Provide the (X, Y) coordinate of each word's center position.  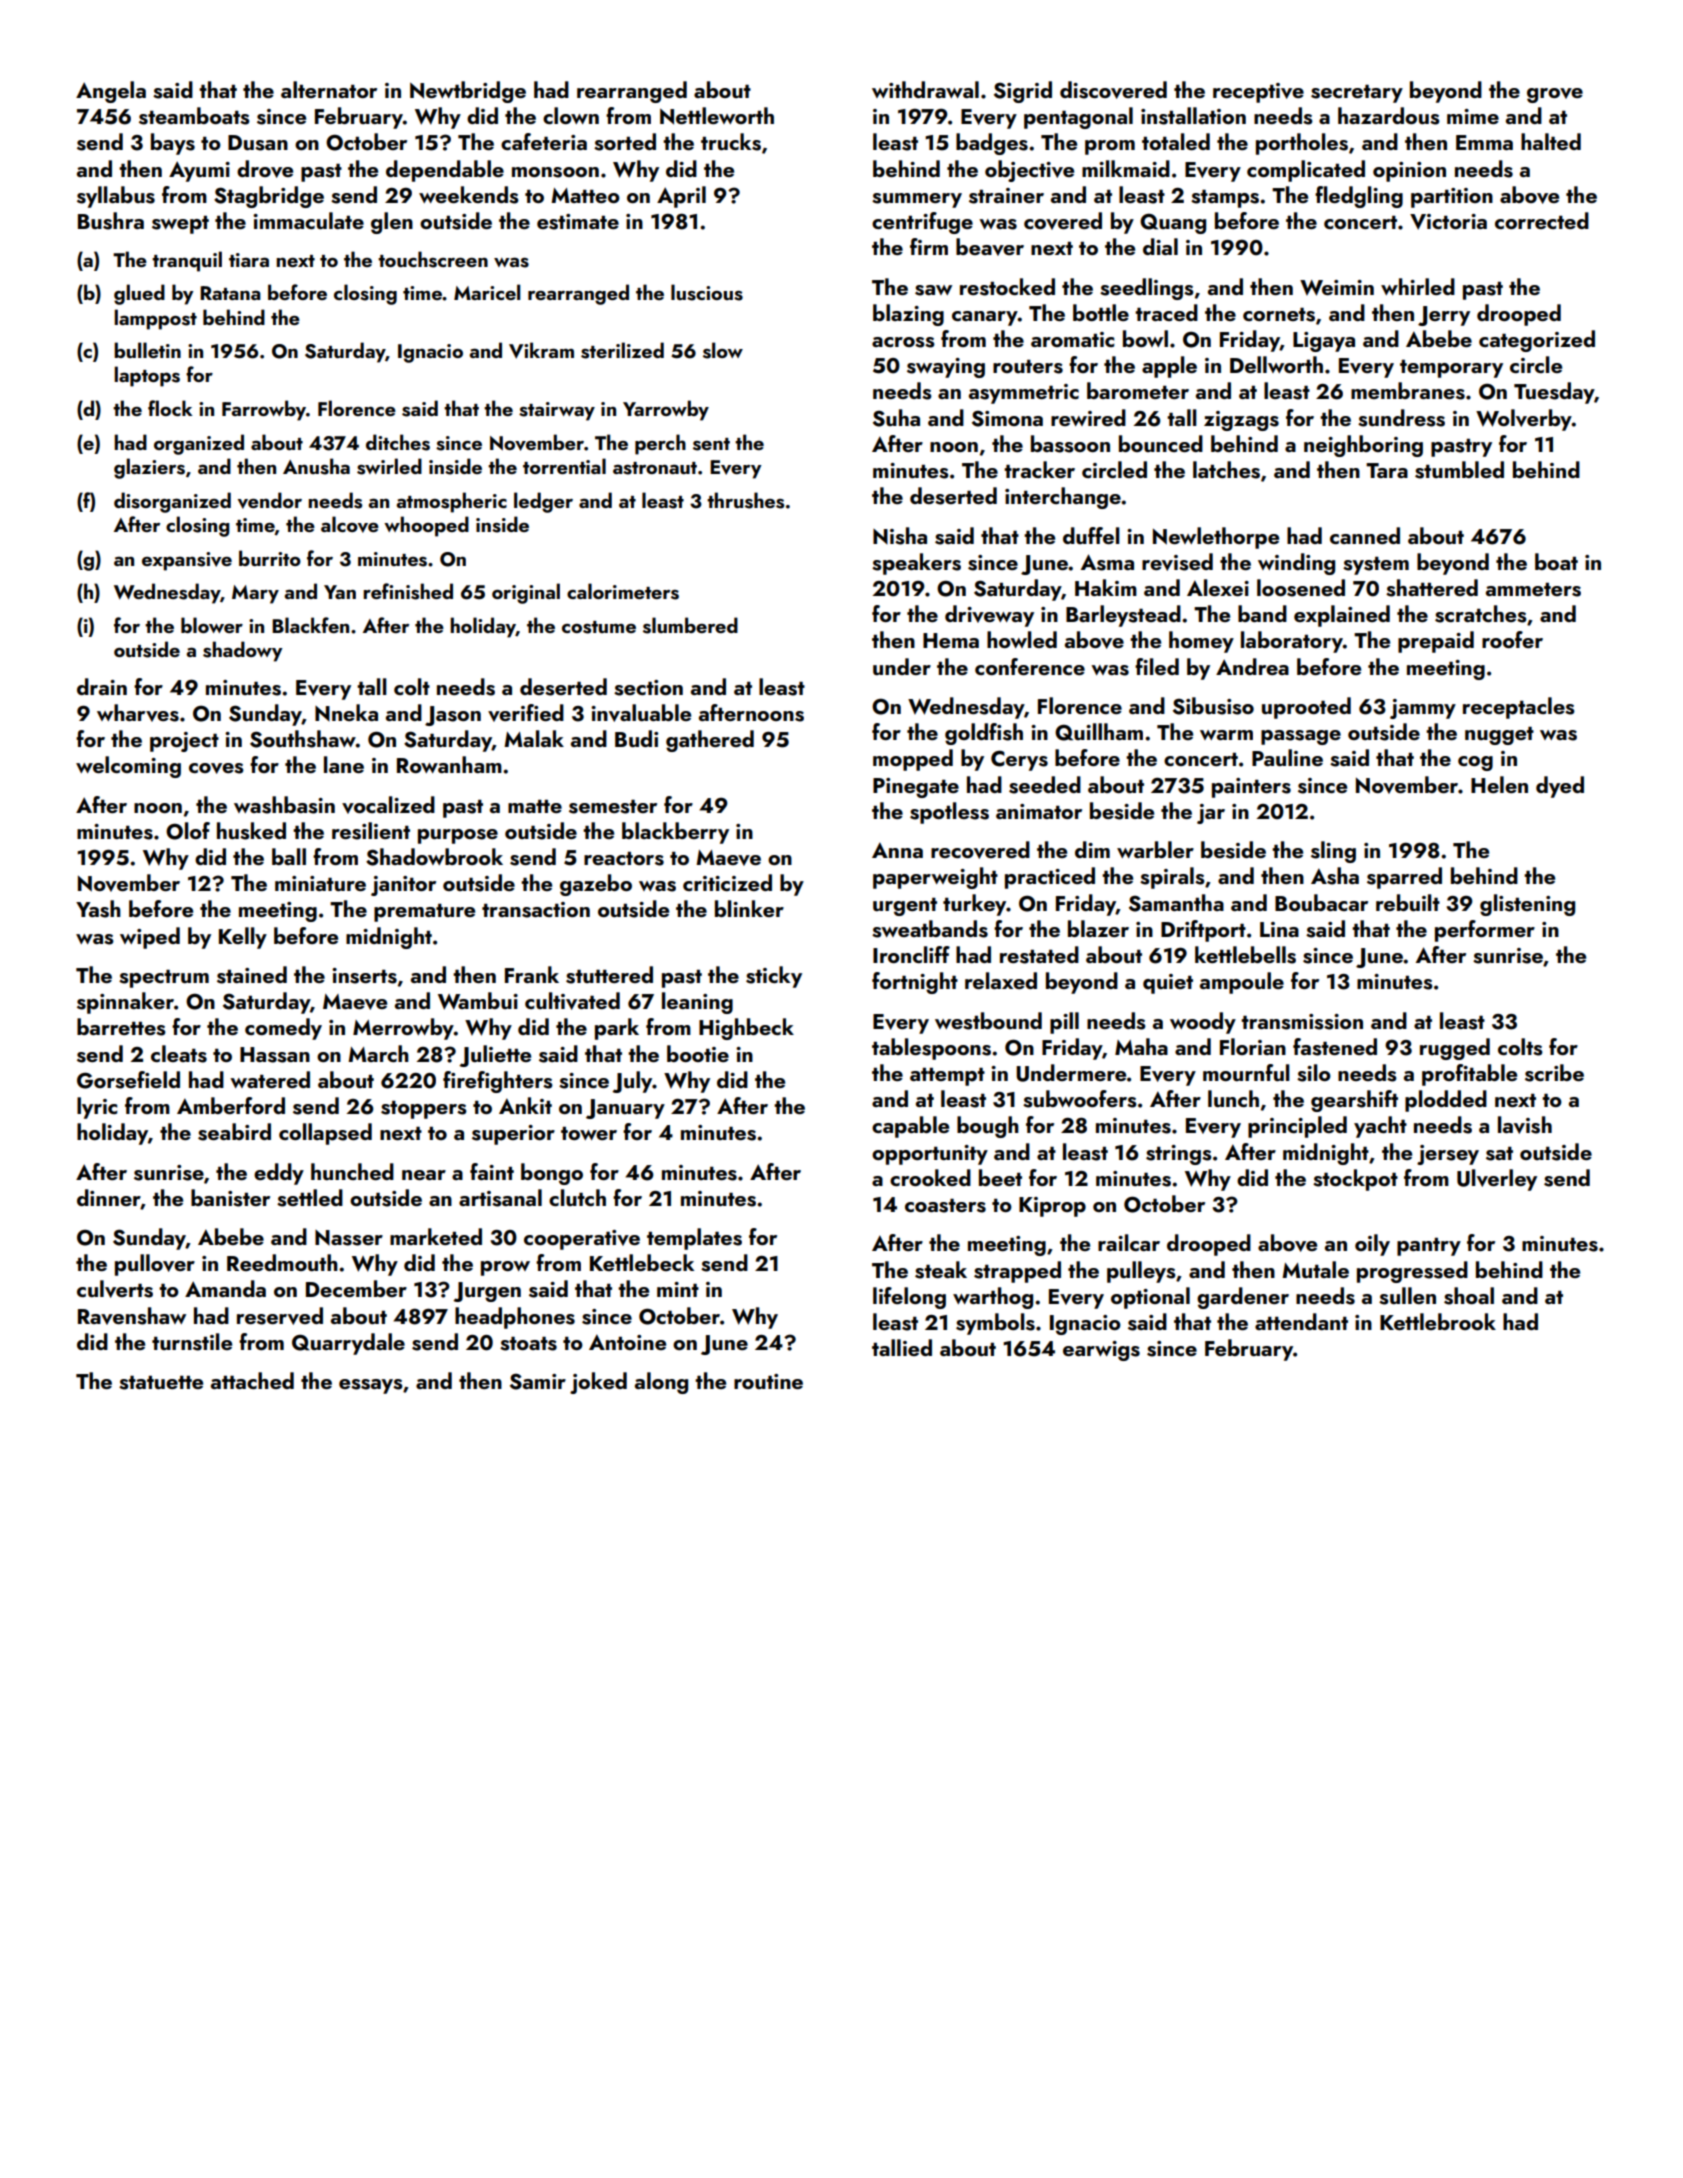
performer (1485, 931)
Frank (532, 974)
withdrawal (925, 89)
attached (252, 1380)
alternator (329, 89)
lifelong (909, 1298)
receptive (1258, 93)
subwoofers (1080, 1099)
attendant (1301, 1321)
